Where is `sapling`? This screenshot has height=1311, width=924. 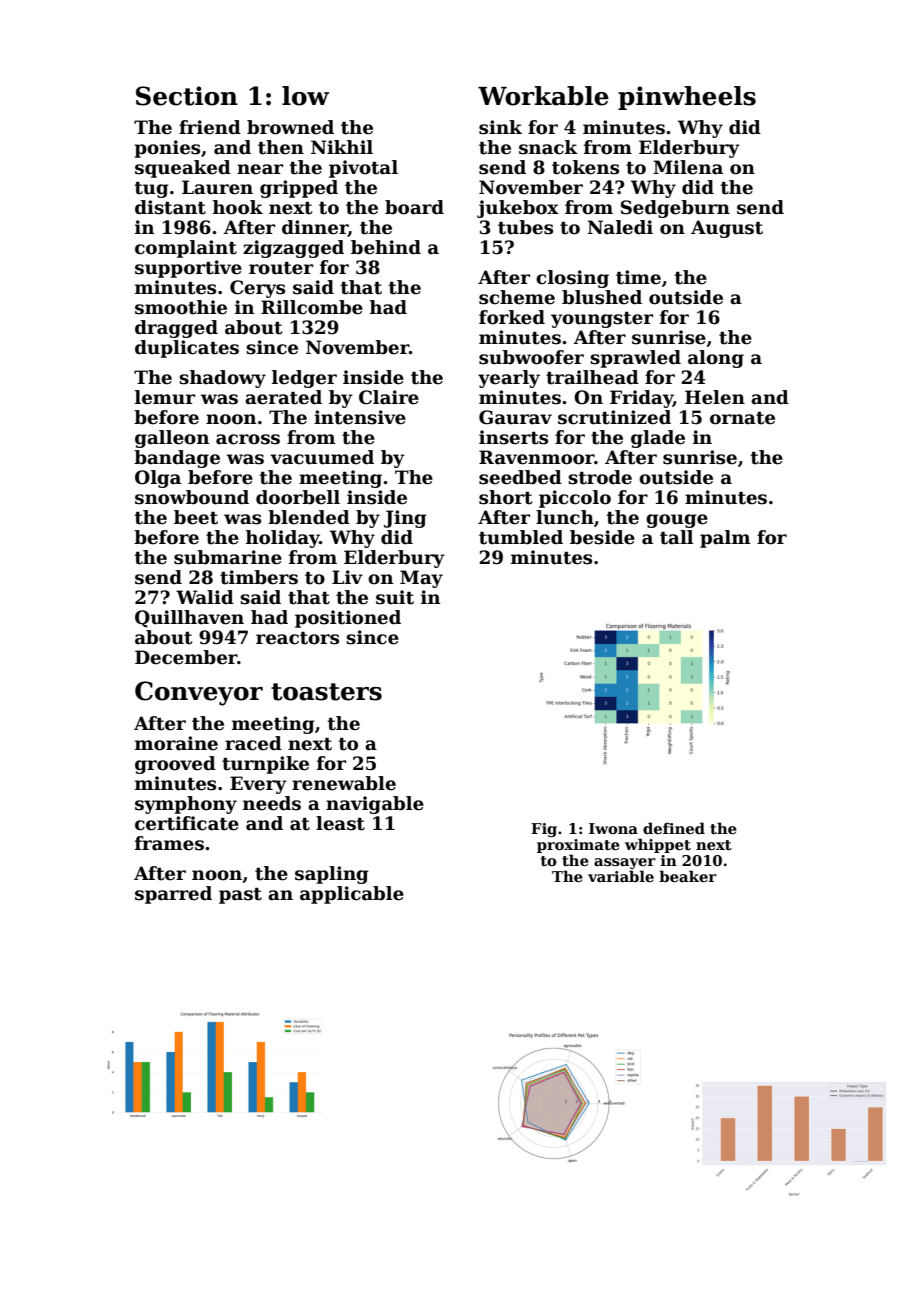 sapling is located at coordinates (332, 875).
